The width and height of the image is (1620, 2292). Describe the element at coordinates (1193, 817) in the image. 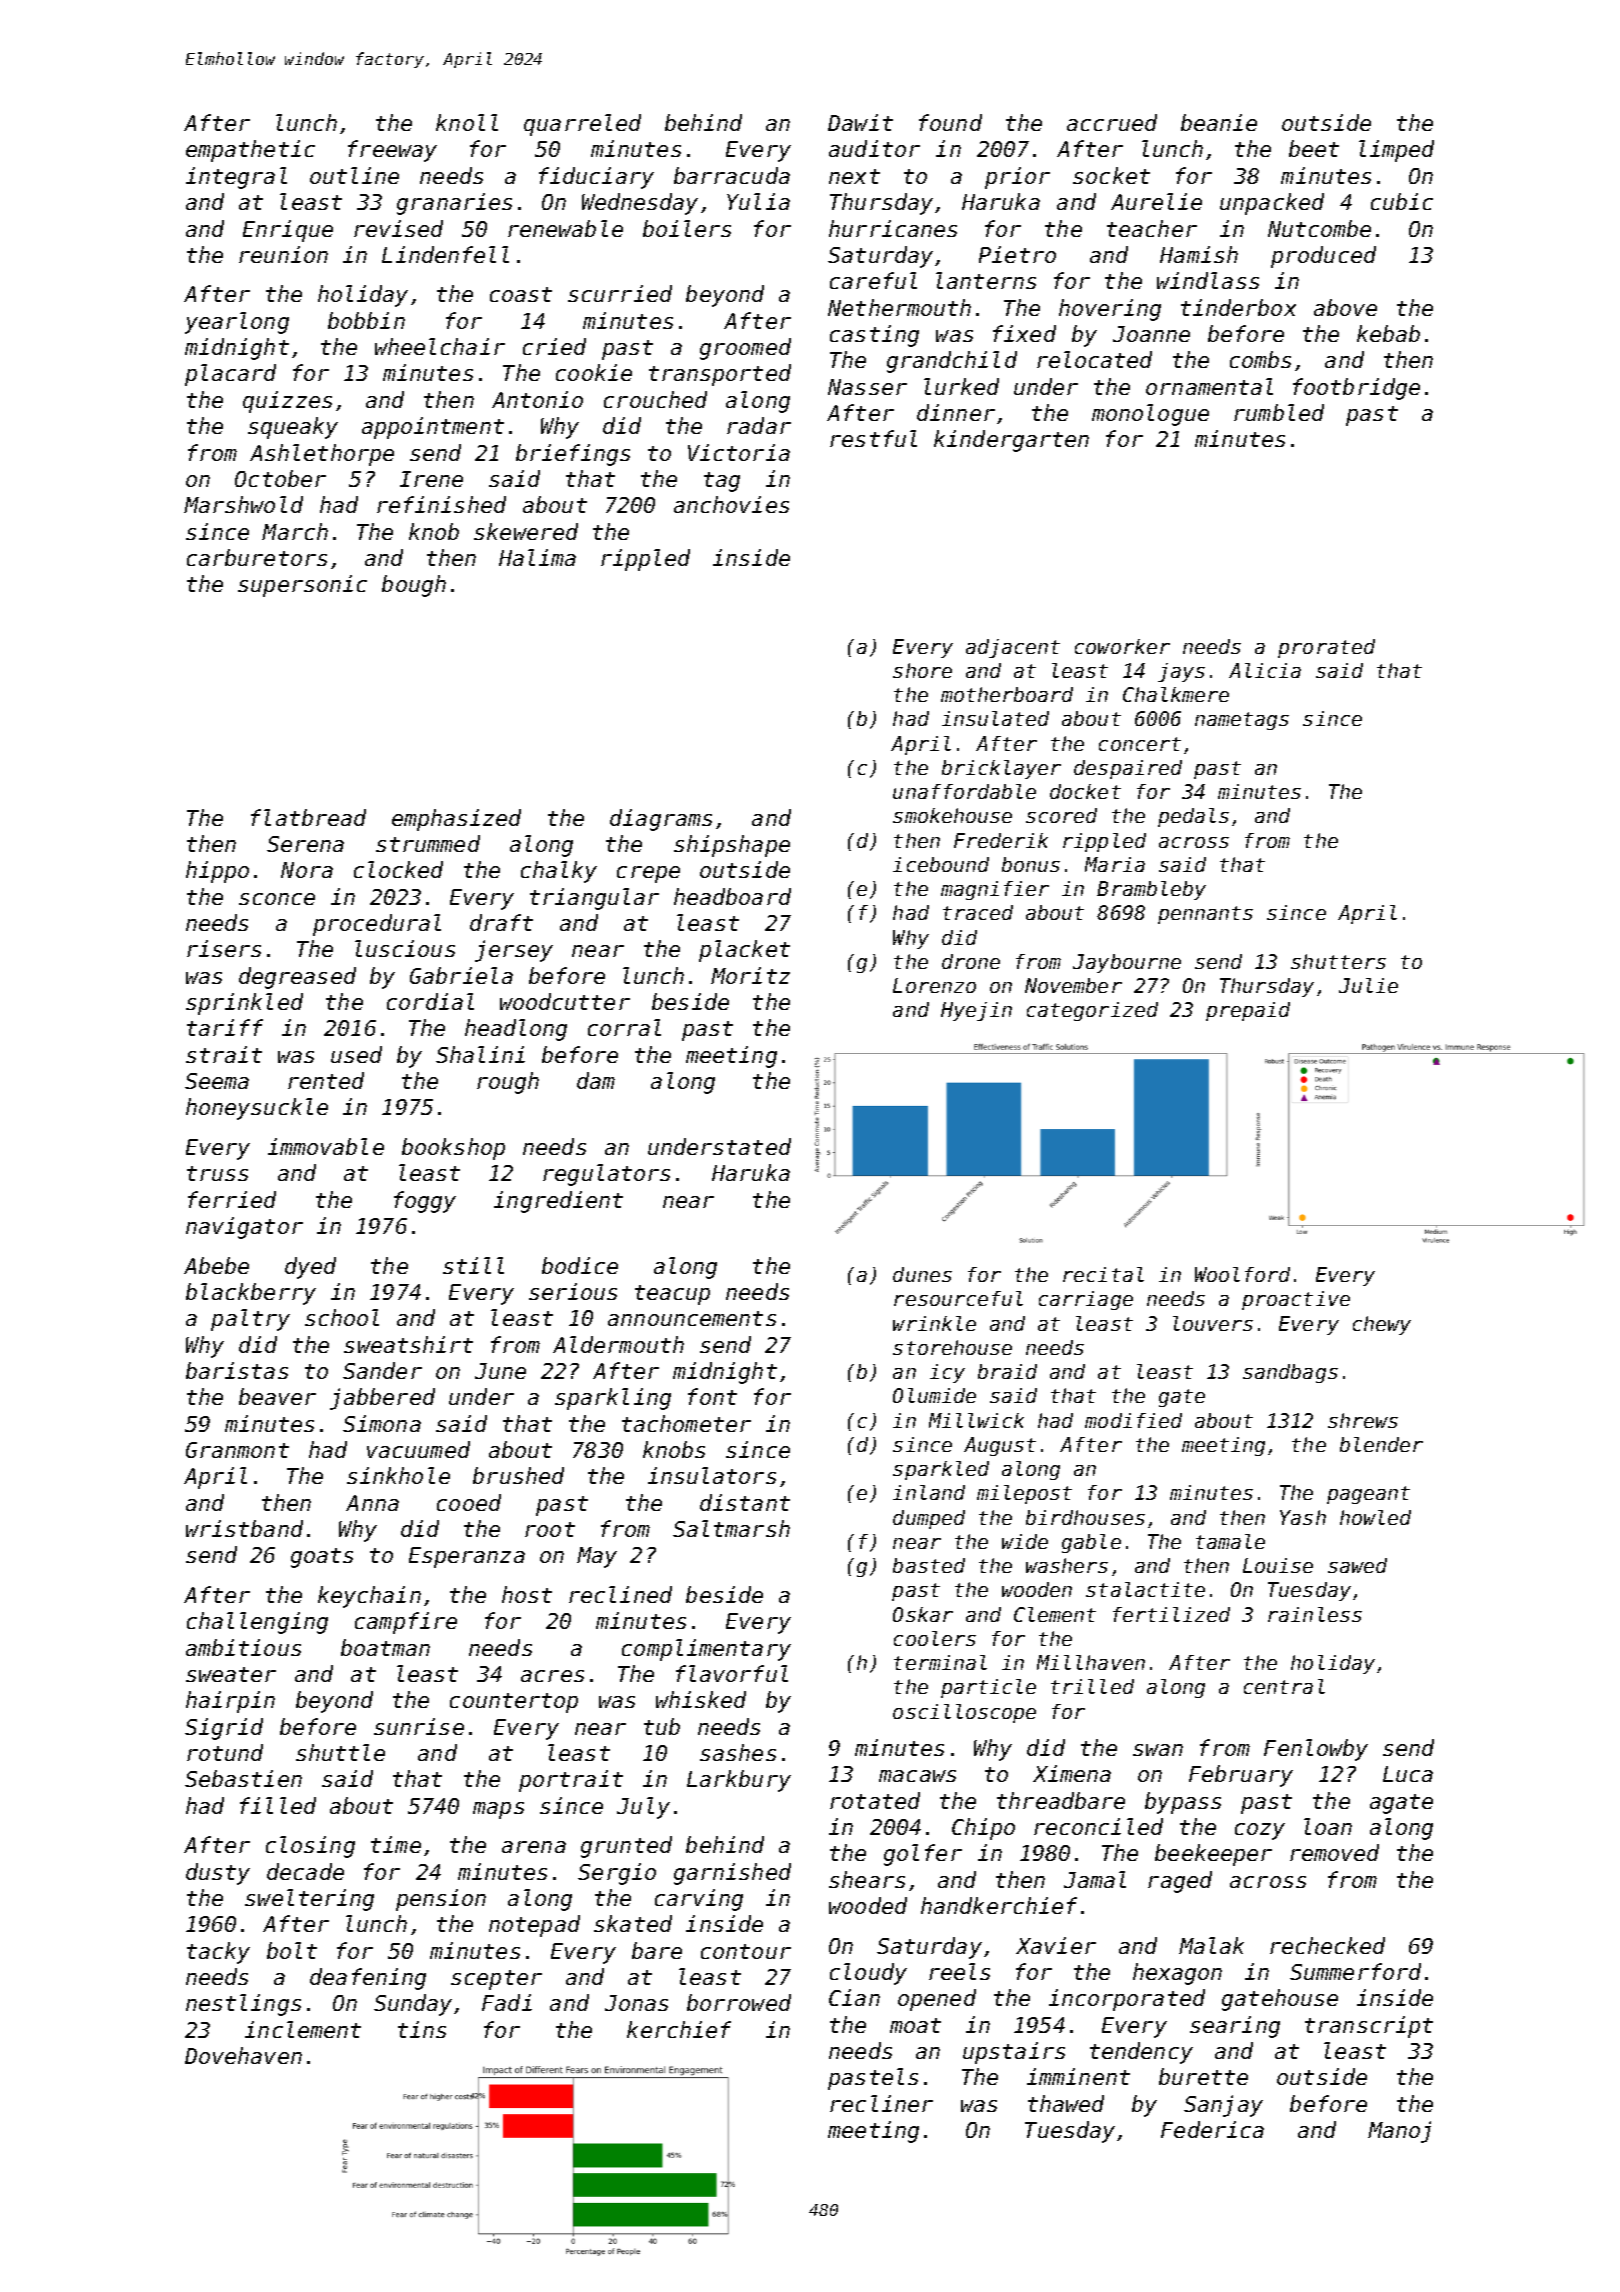

I see `pedals` at that location.
